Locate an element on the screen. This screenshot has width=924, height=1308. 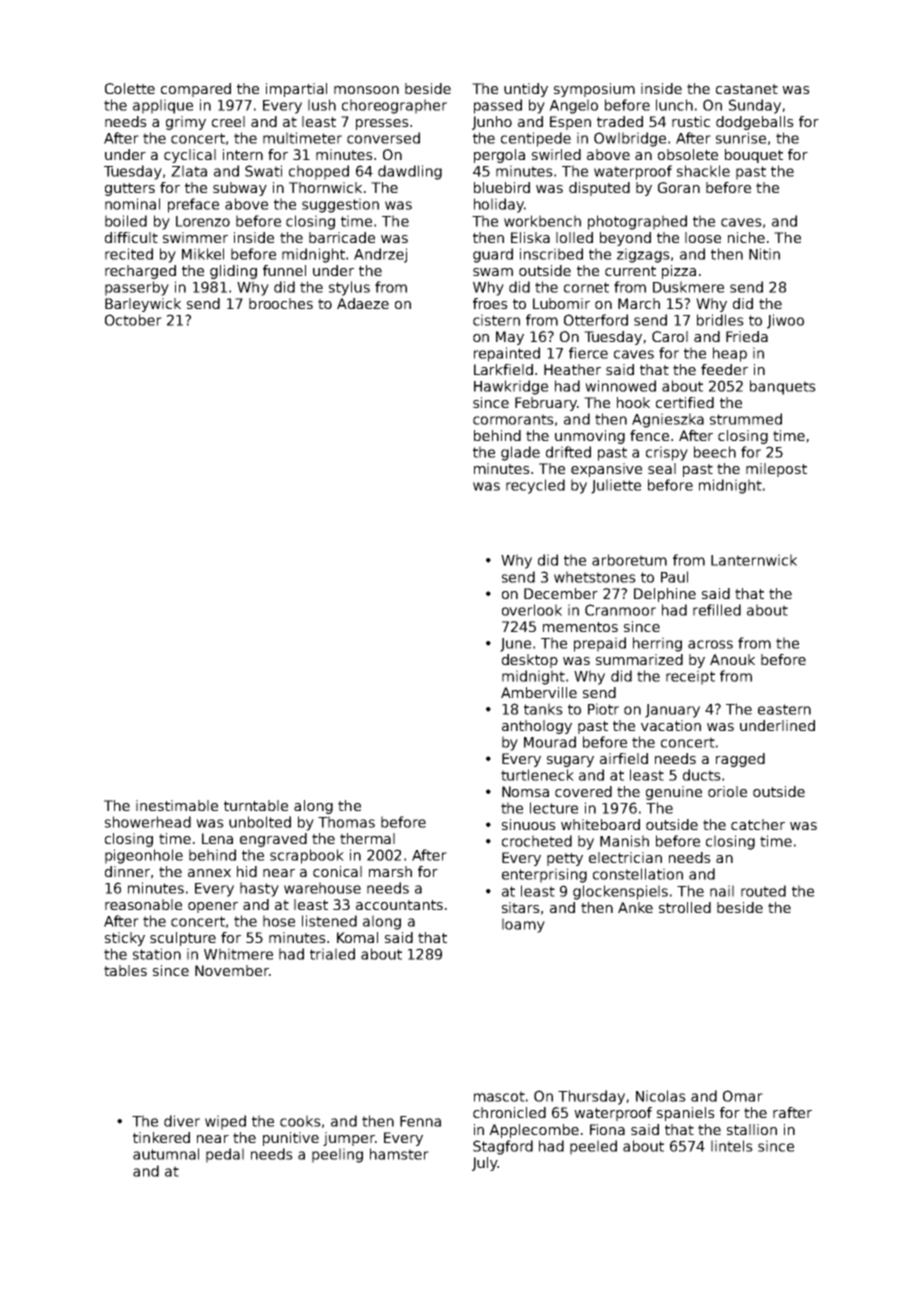
summarized is located at coordinates (639, 659).
